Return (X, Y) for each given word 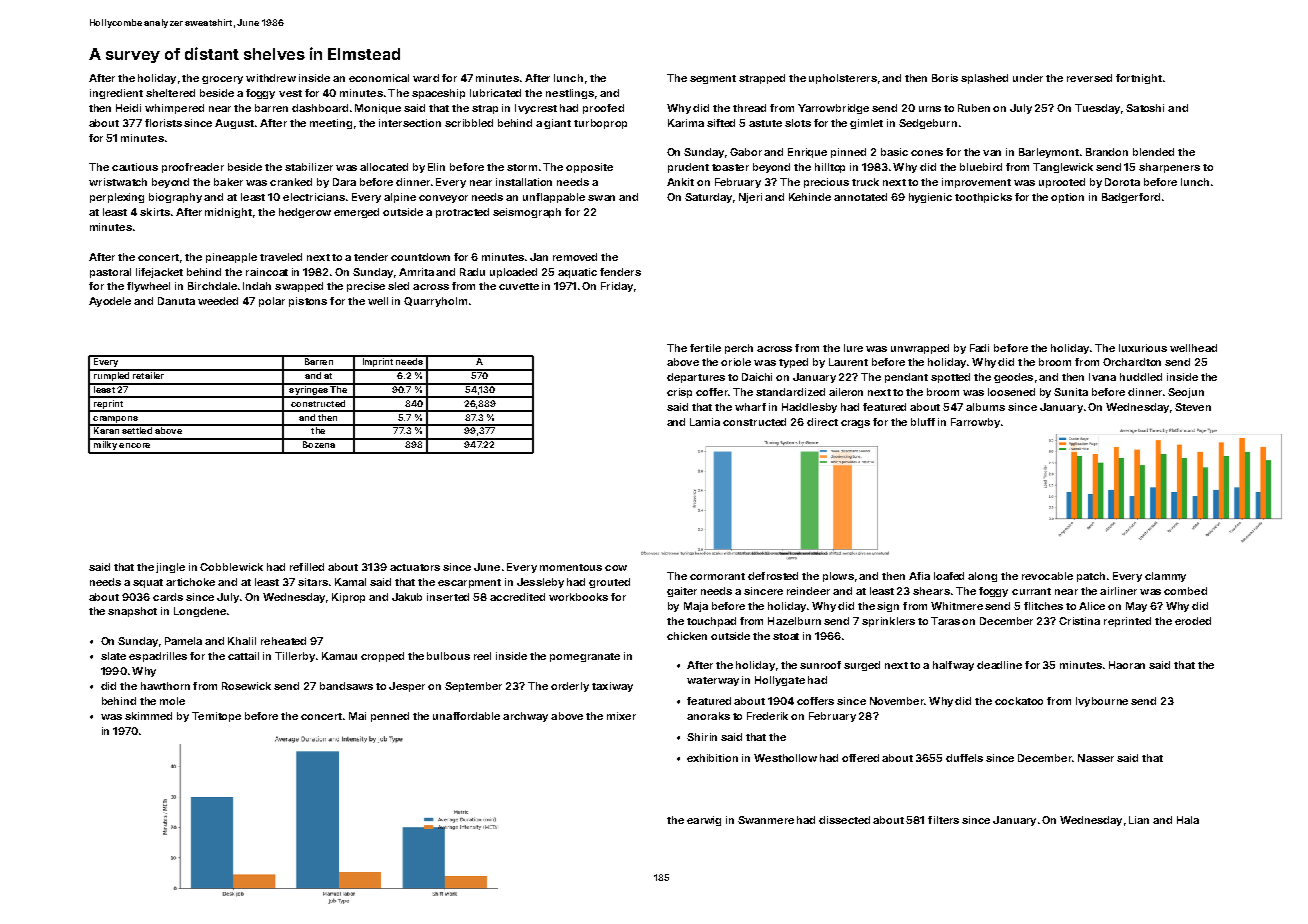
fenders (620, 272)
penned (390, 717)
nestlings (570, 94)
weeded (218, 301)
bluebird (981, 167)
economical (379, 78)
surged (862, 666)
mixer (621, 716)
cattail (243, 656)
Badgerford (1131, 198)
